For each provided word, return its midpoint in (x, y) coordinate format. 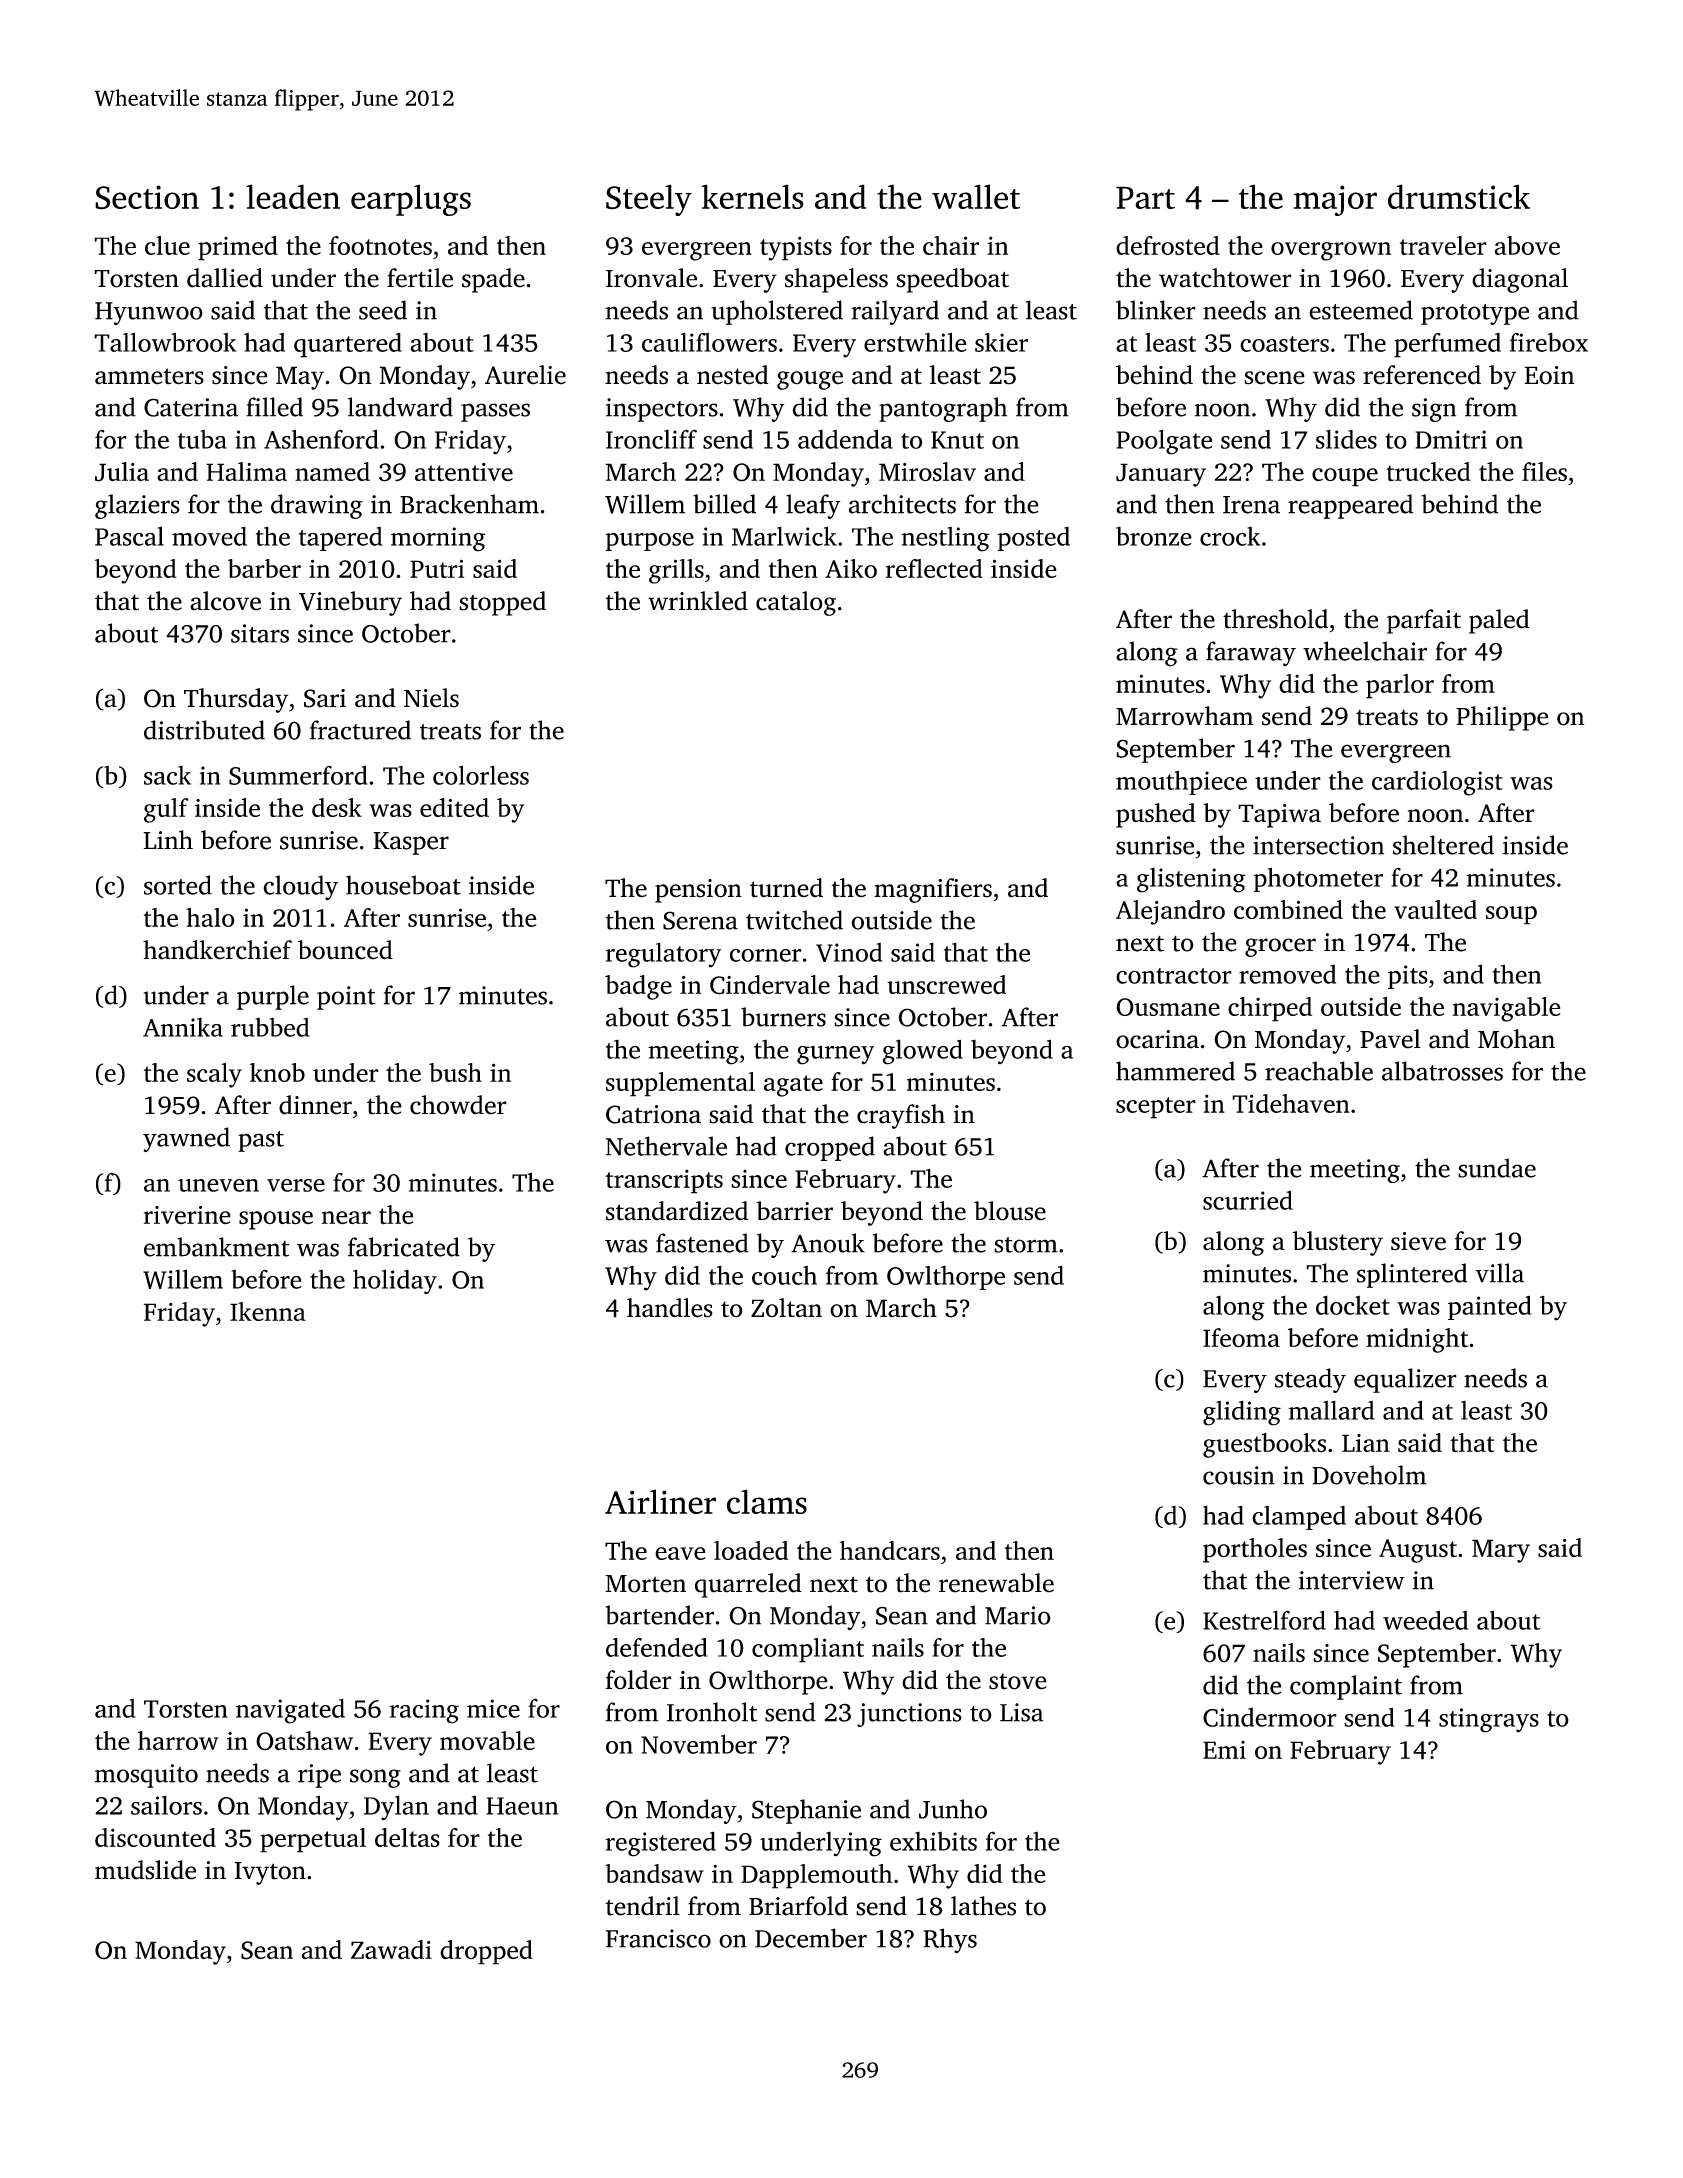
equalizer (1405, 1380)
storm (1026, 1245)
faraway (1251, 653)
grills (676, 571)
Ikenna (268, 1311)
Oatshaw (304, 1741)
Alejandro (1170, 912)
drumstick (1459, 196)
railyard (895, 312)
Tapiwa (1279, 816)
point (346, 998)
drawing (316, 506)
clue (167, 245)
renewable (996, 1583)
